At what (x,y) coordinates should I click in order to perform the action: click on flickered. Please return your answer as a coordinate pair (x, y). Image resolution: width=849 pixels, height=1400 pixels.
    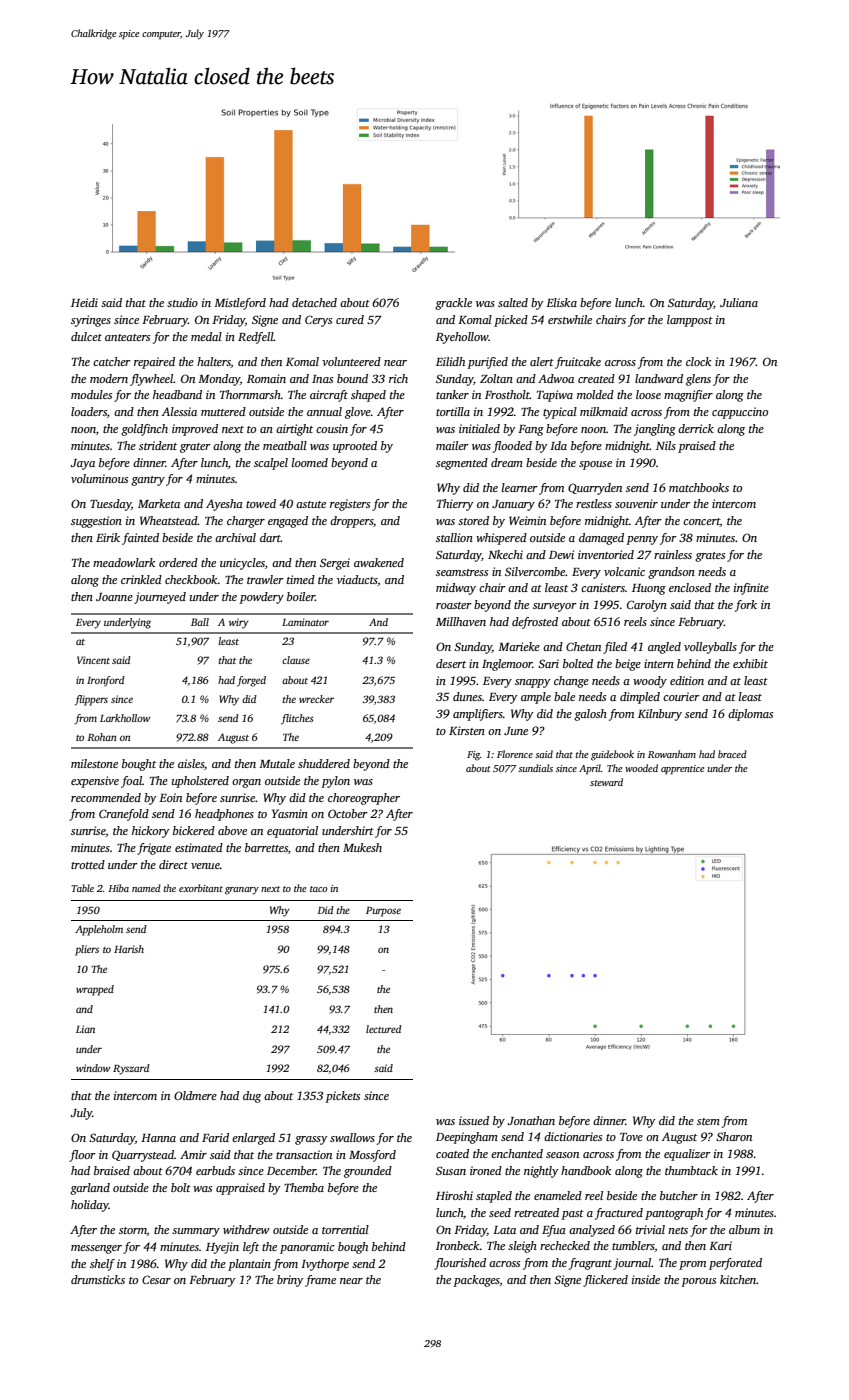
    Looking at the image, I should click on (605, 1281).
